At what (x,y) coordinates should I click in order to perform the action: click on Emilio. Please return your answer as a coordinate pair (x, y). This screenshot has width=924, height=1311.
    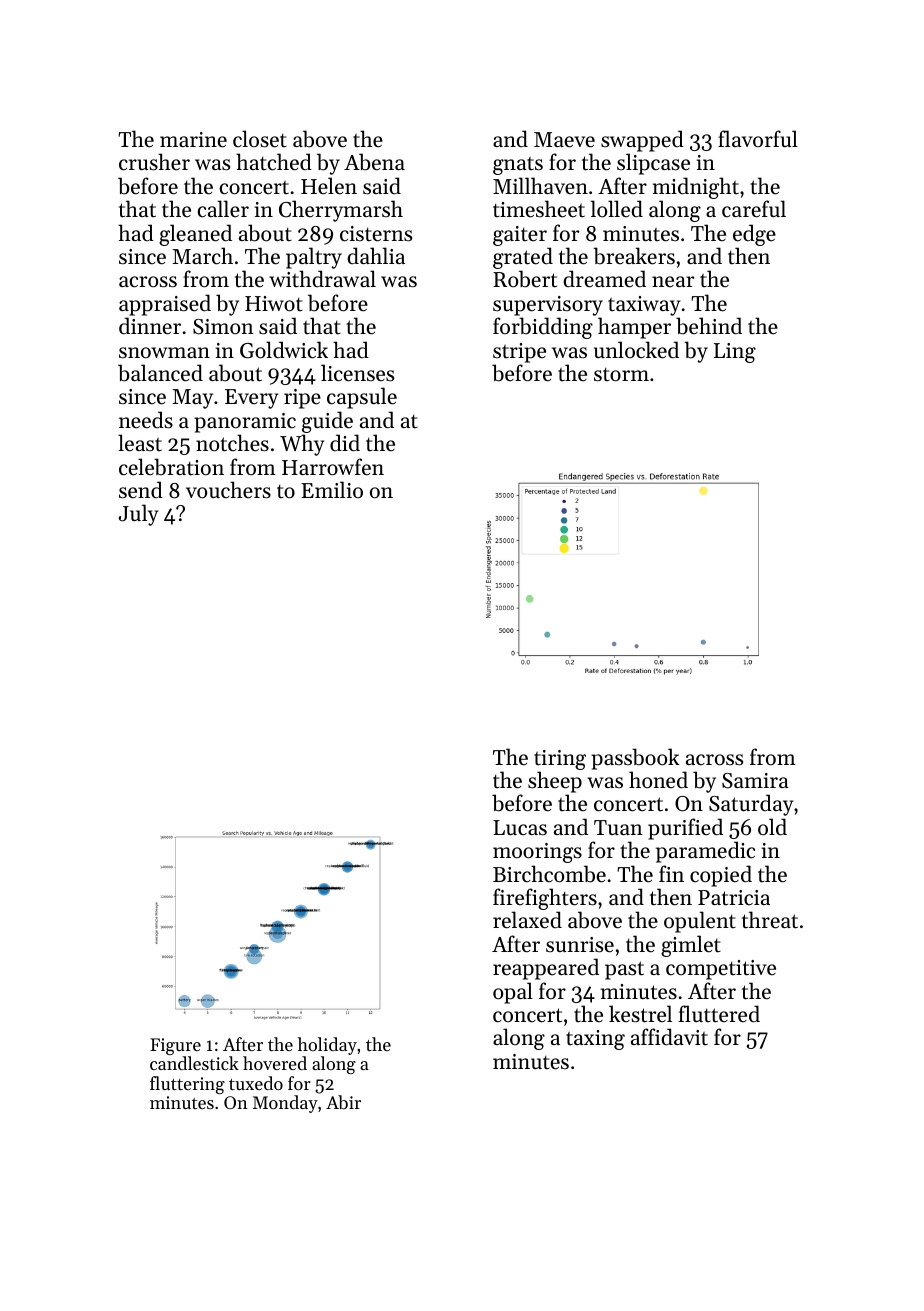
    Looking at the image, I should click on (332, 489).
